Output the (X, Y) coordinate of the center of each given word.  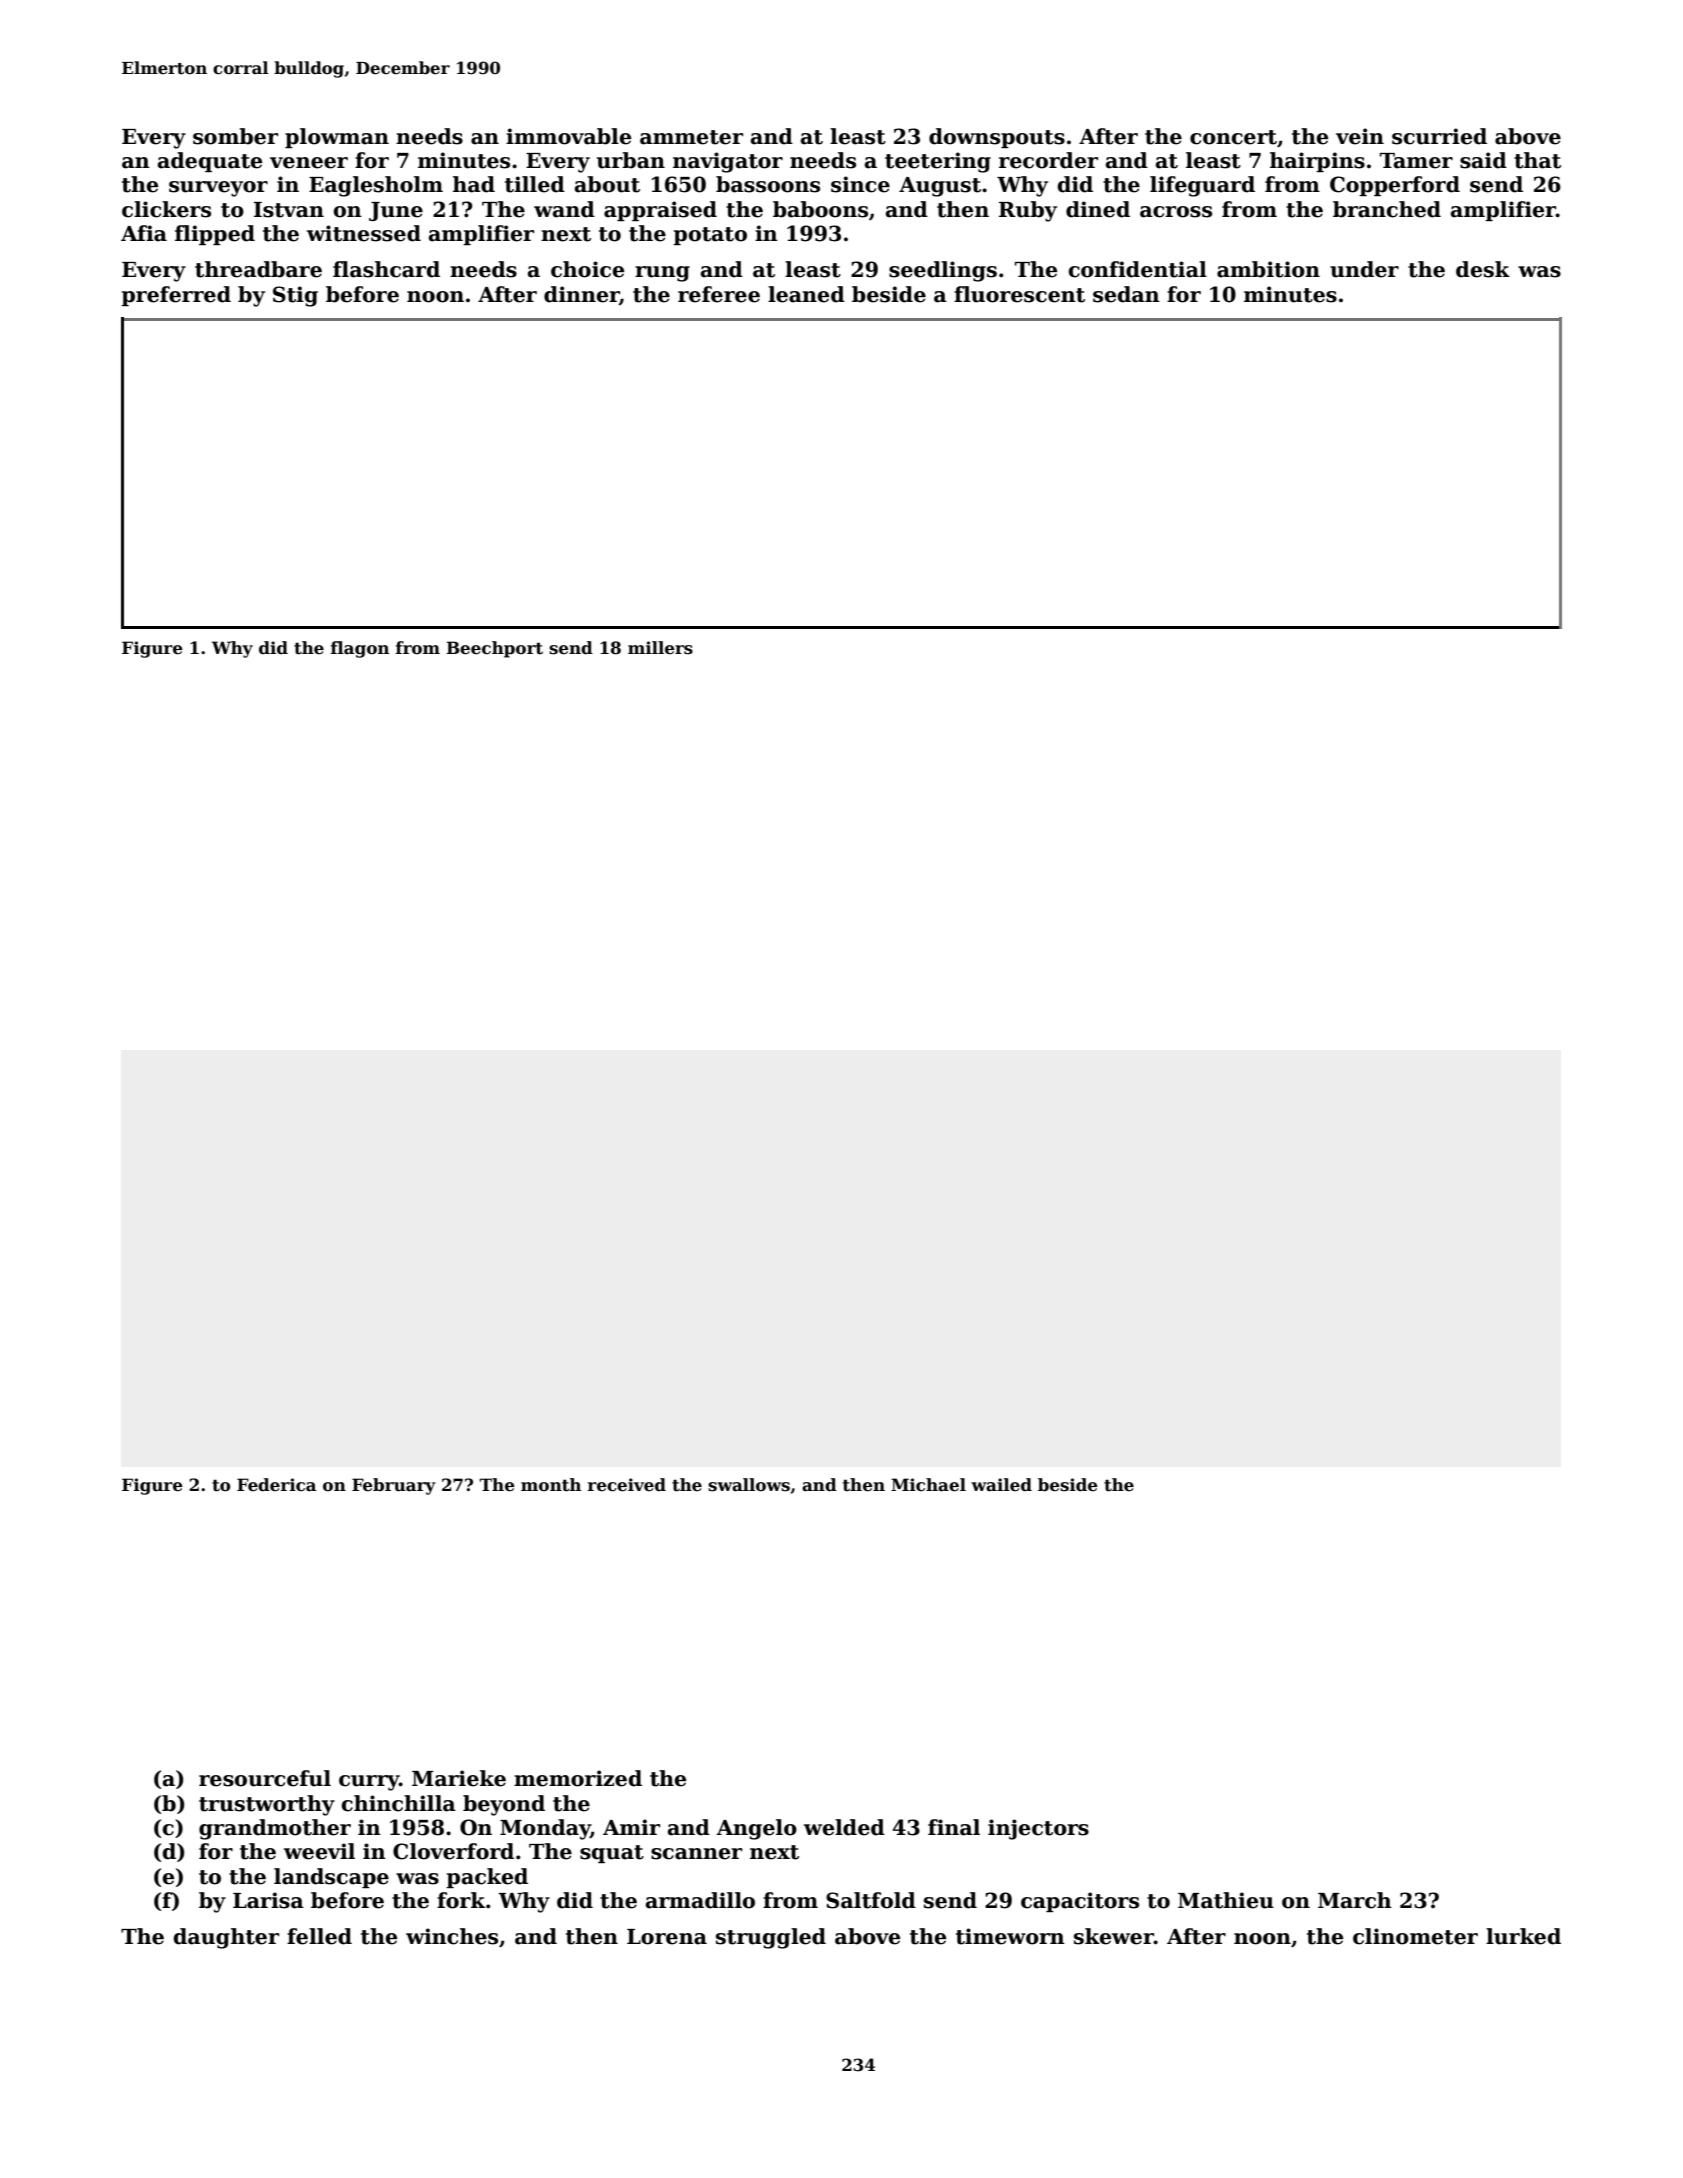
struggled (771, 1938)
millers (660, 648)
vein (1360, 136)
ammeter (691, 137)
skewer (1114, 1936)
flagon (360, 649)
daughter (226, 1938)
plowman (337, 138)
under (1364, 269)
